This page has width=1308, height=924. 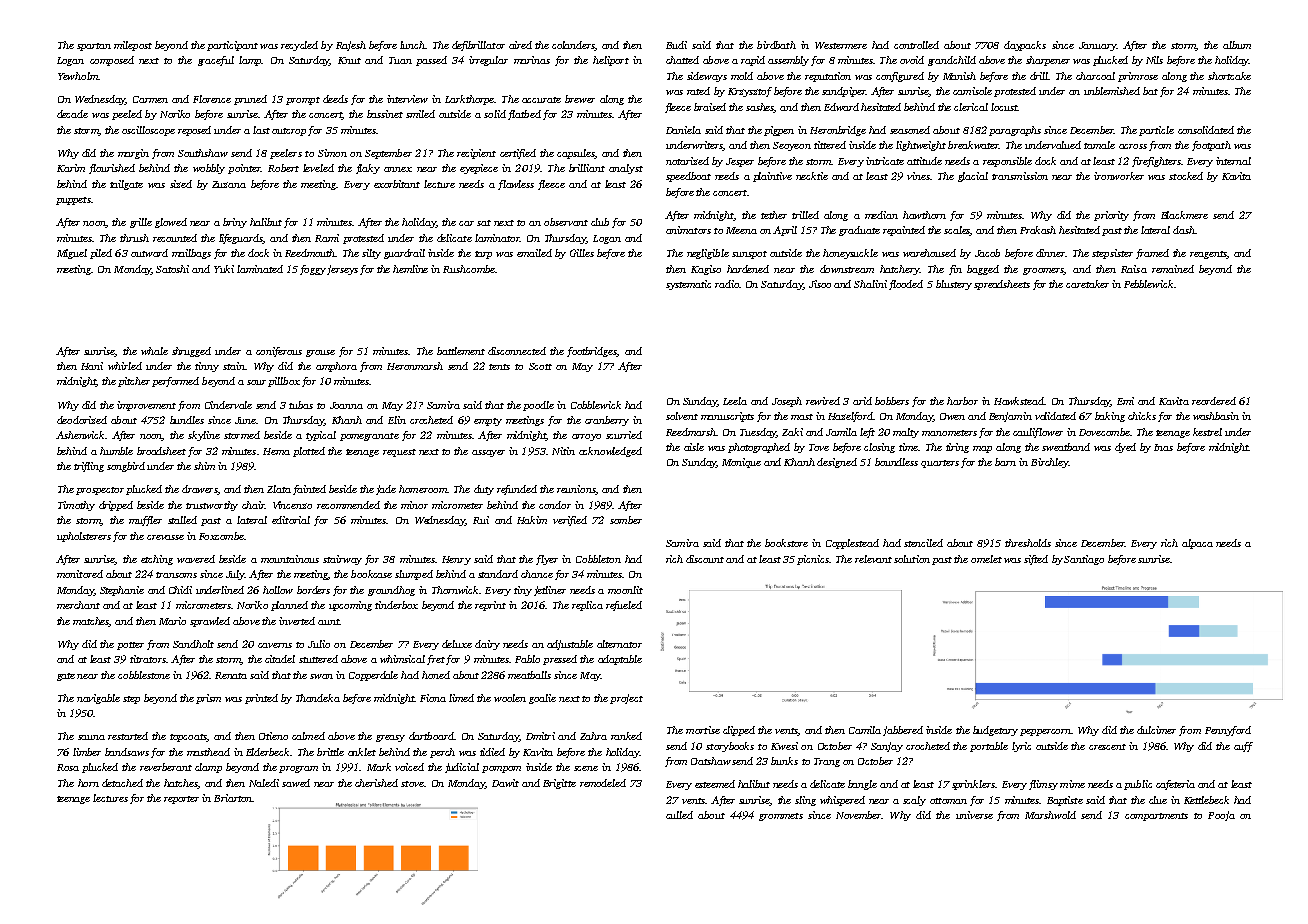 I want to click on Westermere, so click(x=841, y=45).
